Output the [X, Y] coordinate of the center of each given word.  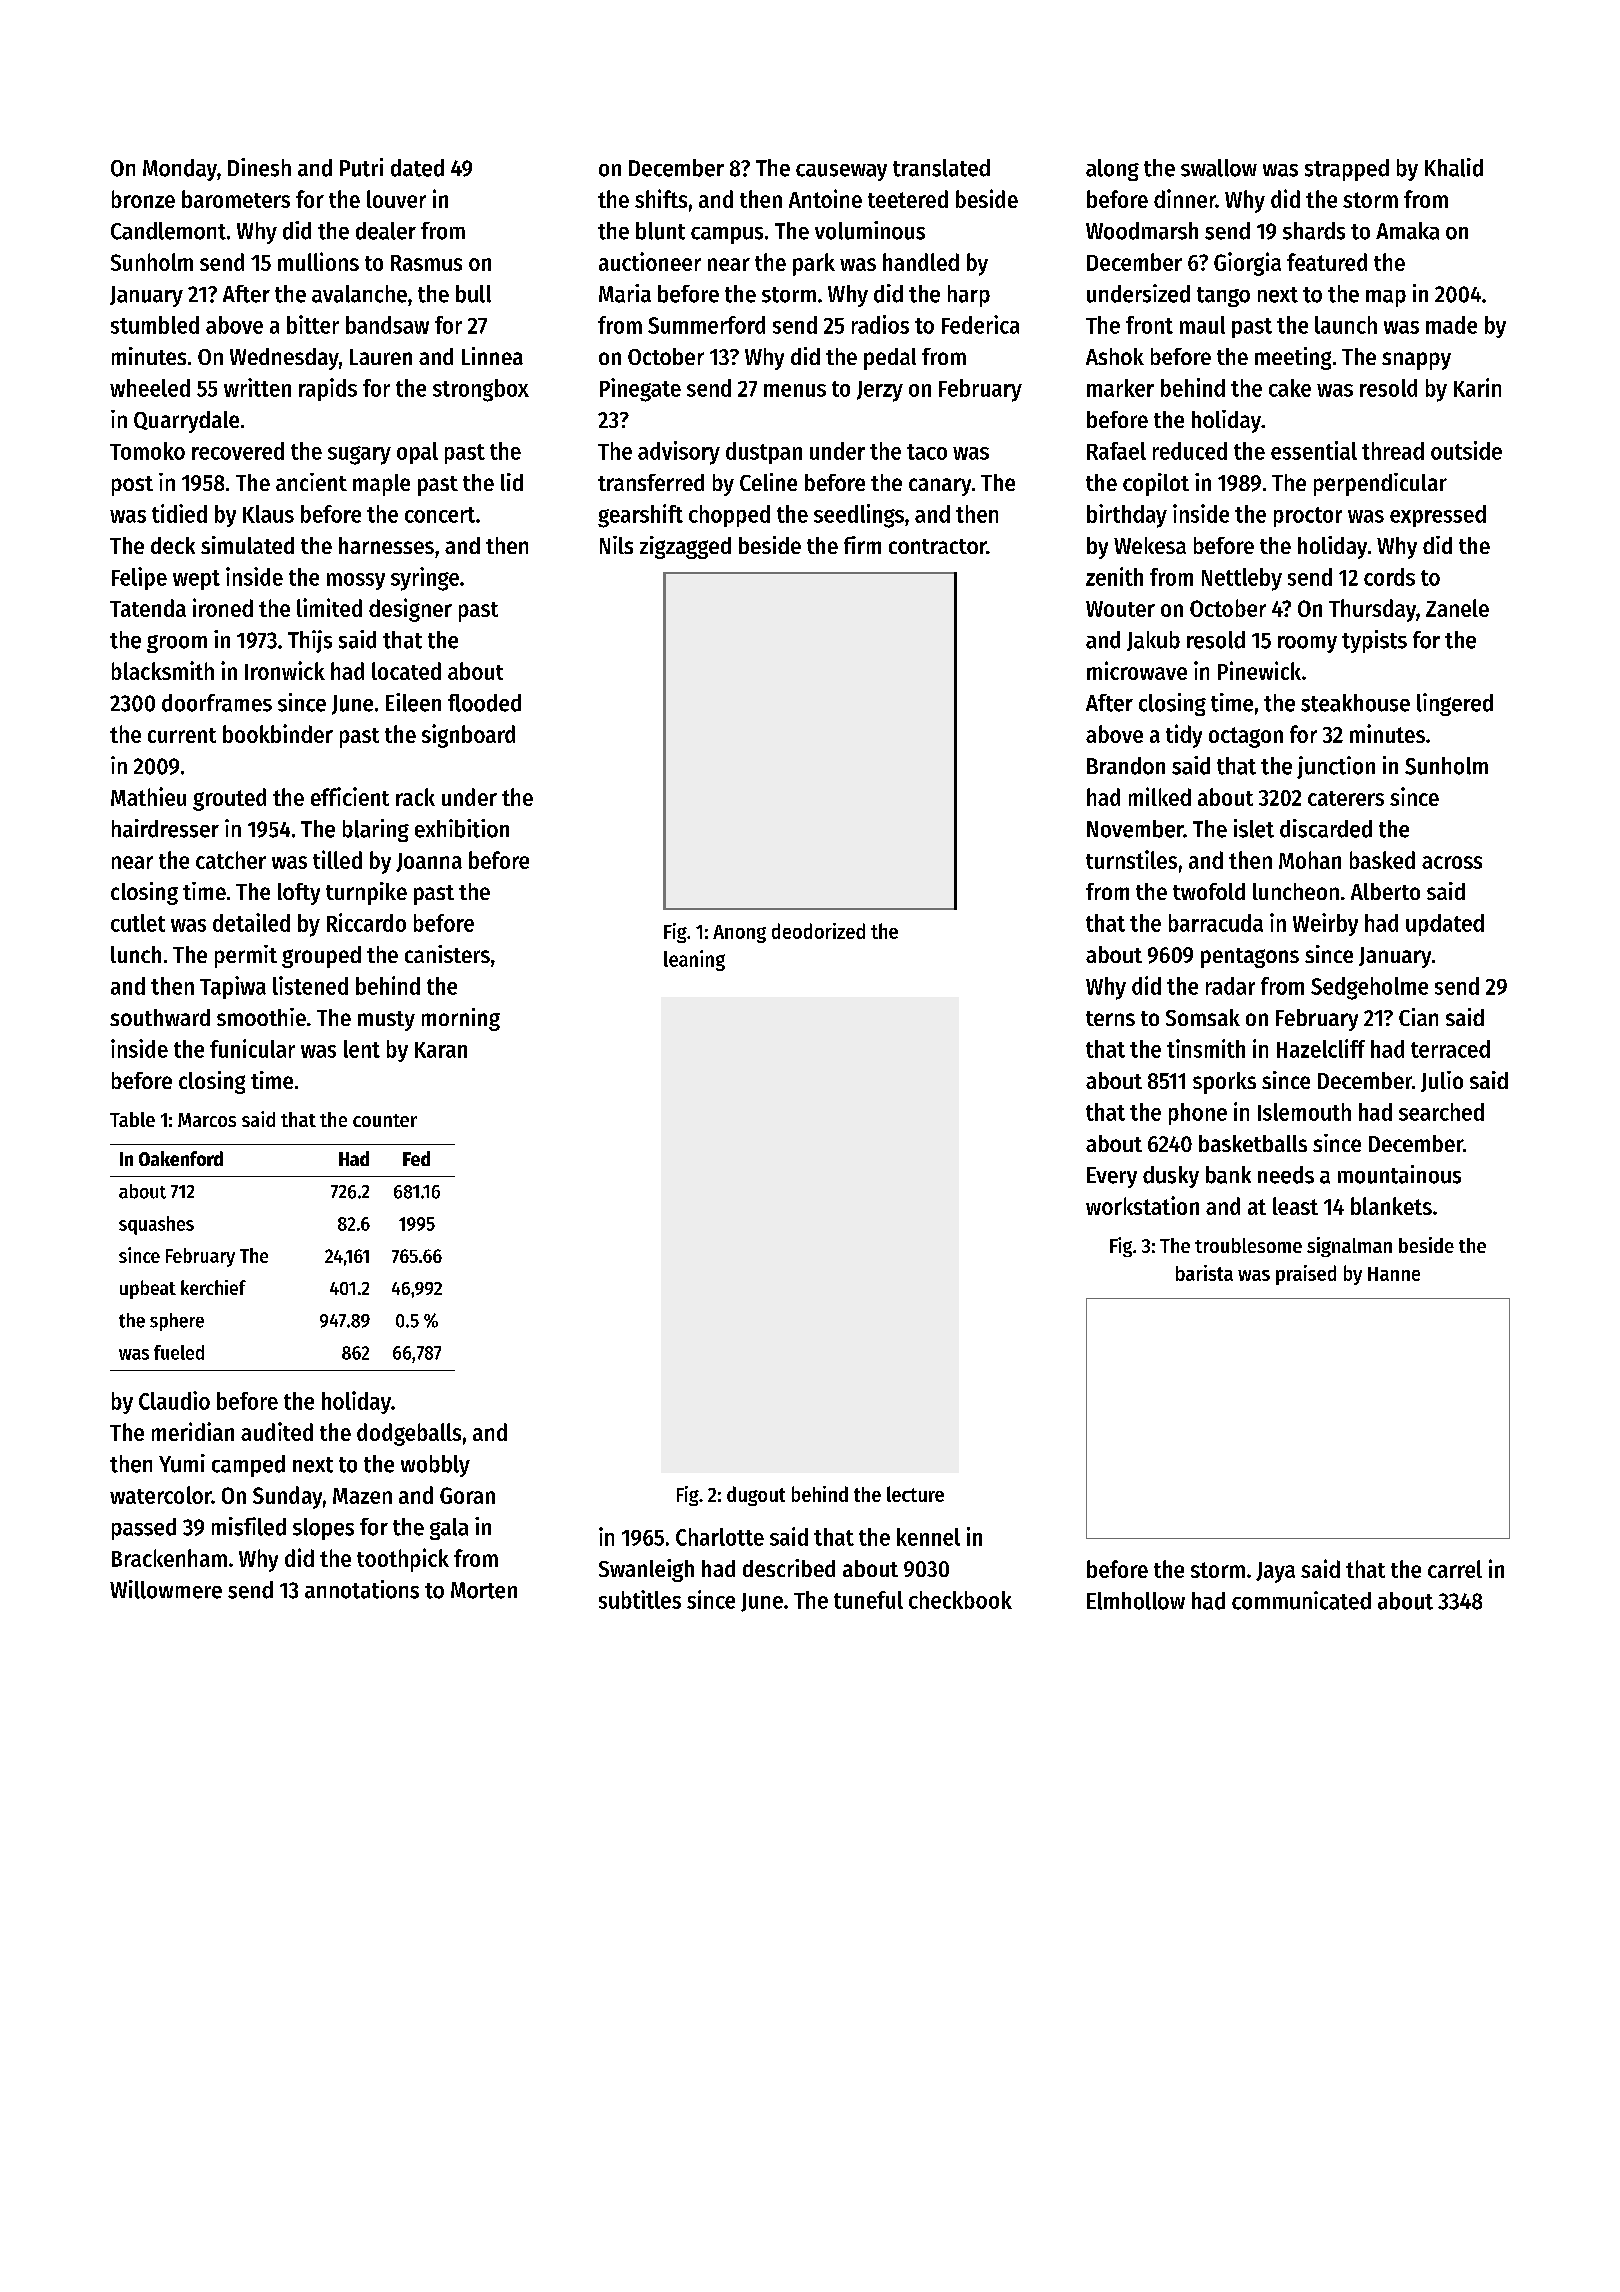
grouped [321, 957]
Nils [616, 545]
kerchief [213, 1287]
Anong [739, 934]
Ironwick [285, 670]
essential [1314, 450]
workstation [1142, 1205]
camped [248, 1466]
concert [440, 515]
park [814, 264]
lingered [1455, 704]
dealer [386, 231]
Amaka [1407, 231]
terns [1110, 1018]
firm [862, 545]
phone [1198, 1114]
